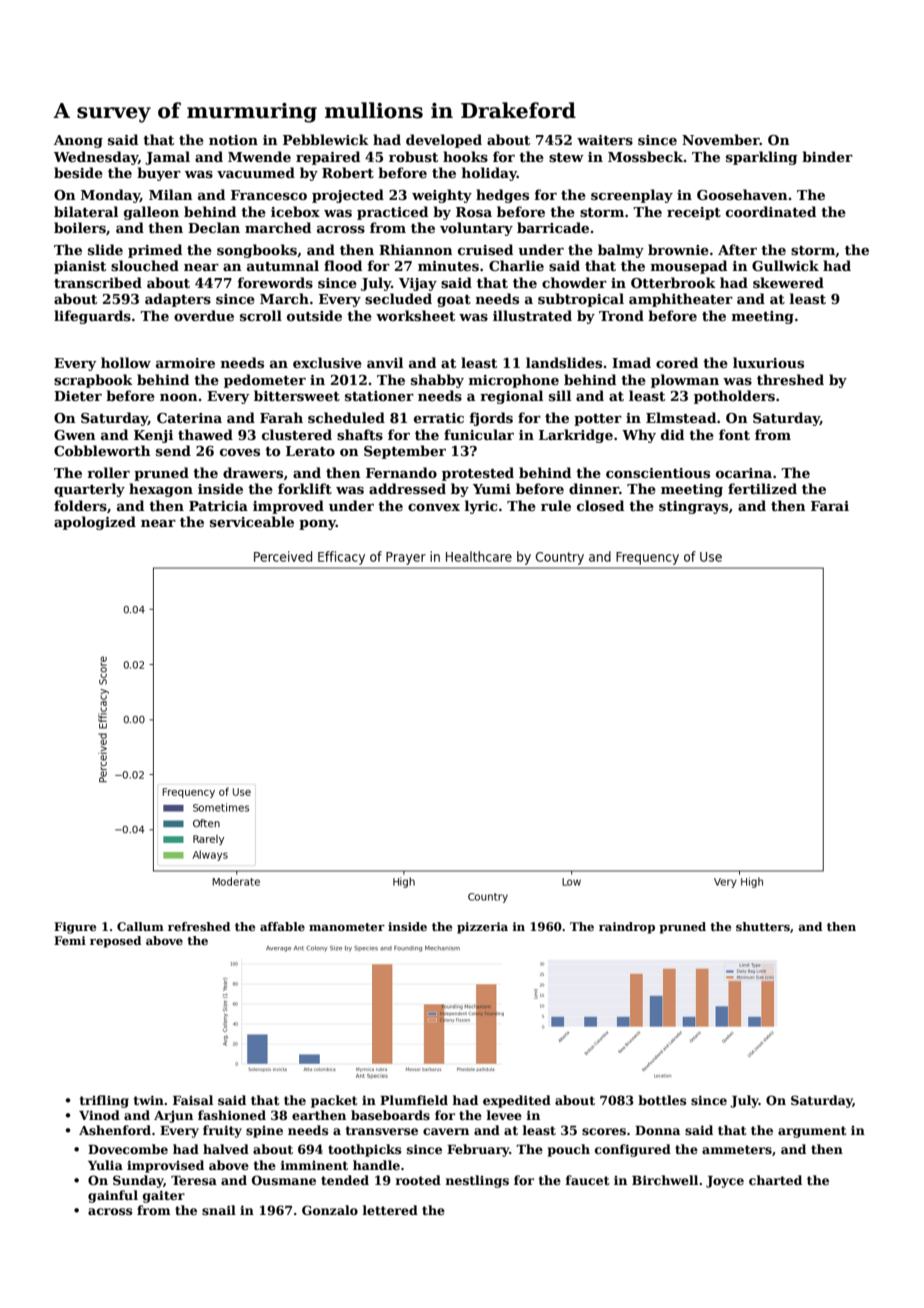 The width and height of the page is (924, 1308). Describe the element at coordinates (744, 473) in the page. I see `ocarina` at that location.
